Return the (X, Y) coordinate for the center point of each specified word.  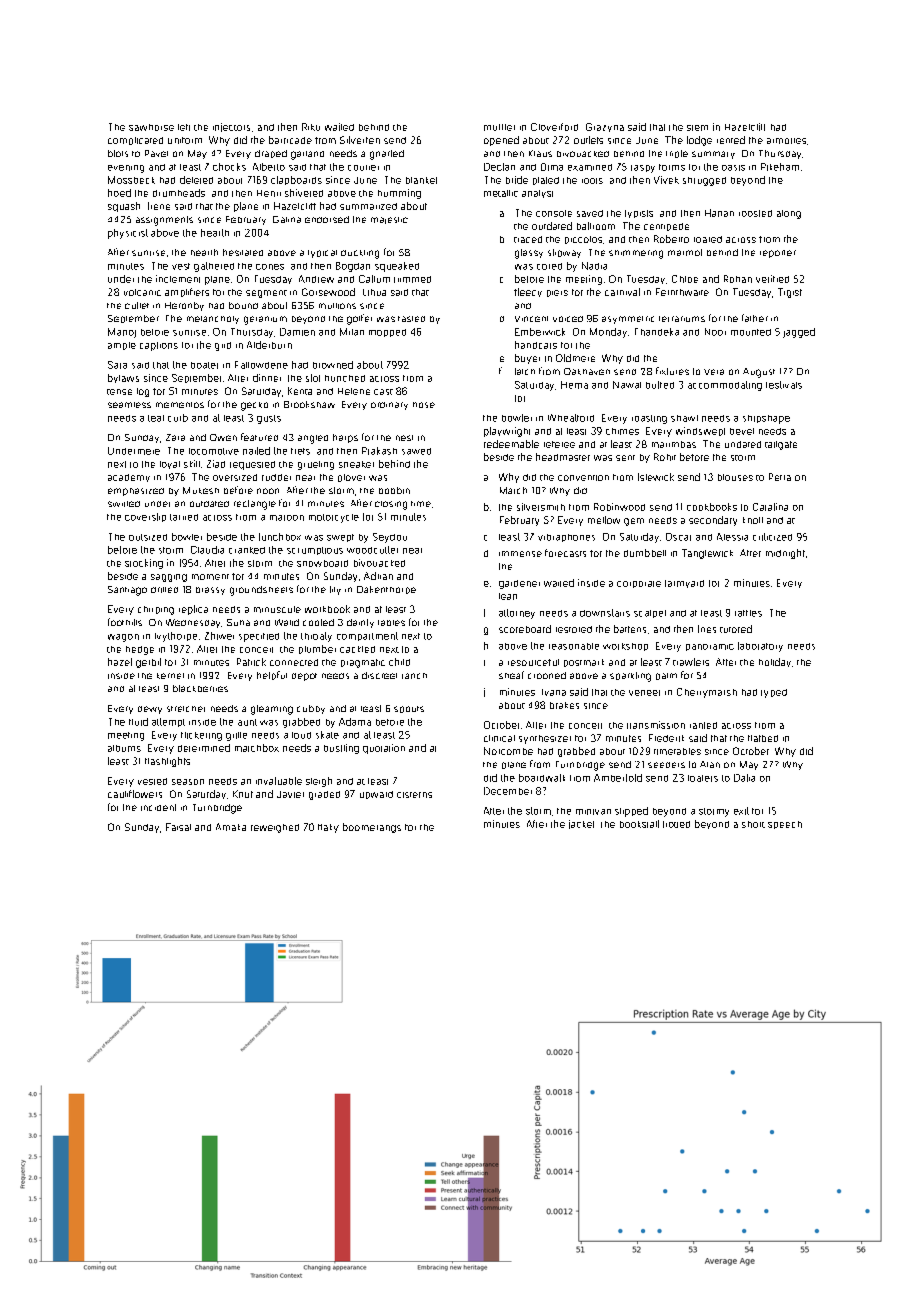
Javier (290, 794)
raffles (748, 613)
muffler (499, 127)
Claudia (207, 550)
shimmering (636, 254)
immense (520, 554)
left (184, 127)
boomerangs (372, 828)
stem (697, 128)
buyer (527, 359)
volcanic (142, 292)
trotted (676, 824)
